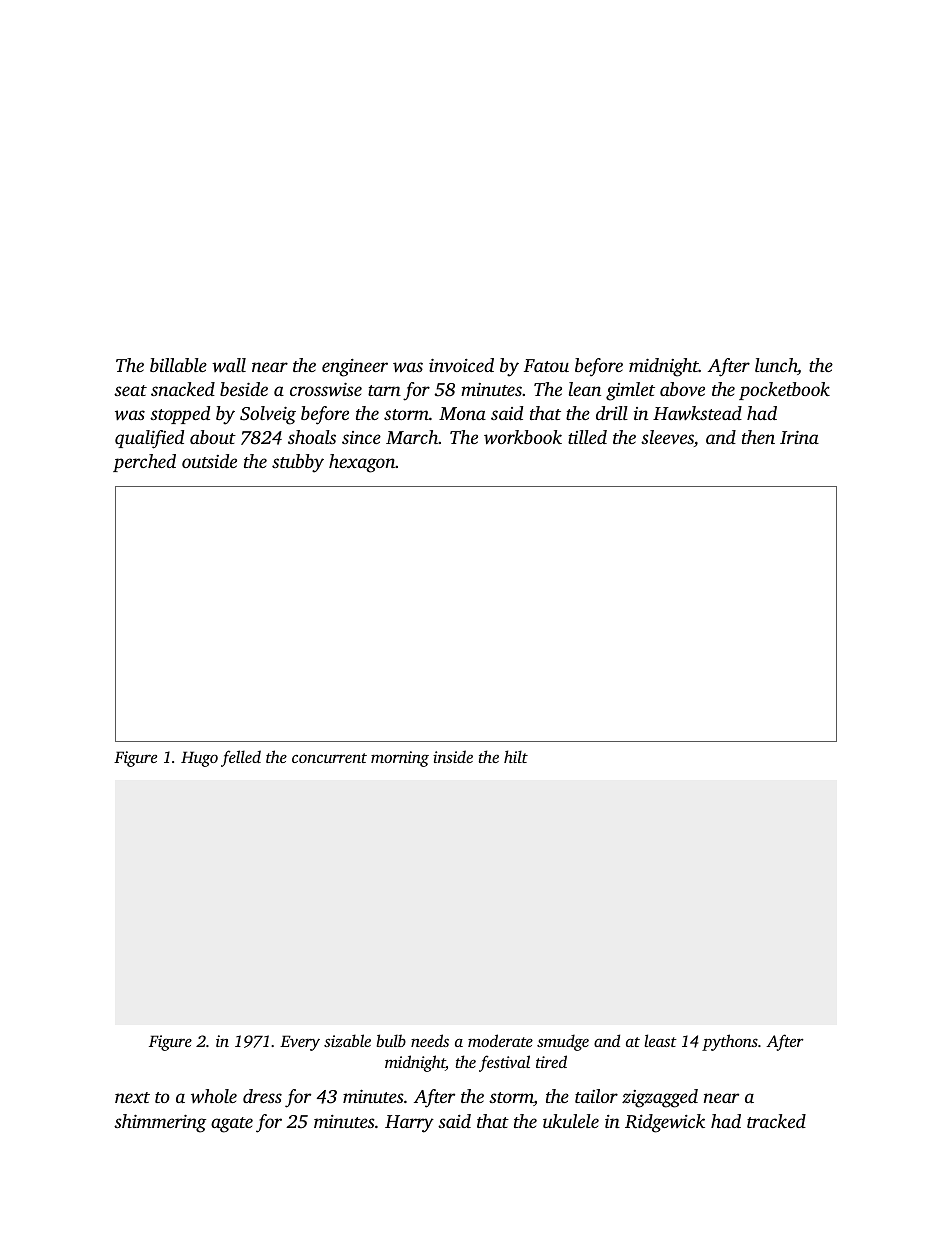 The width and height of the page is (952, 1233). Describe the element at coordinates (178, 365) in the page. I see `billable` at that location.
